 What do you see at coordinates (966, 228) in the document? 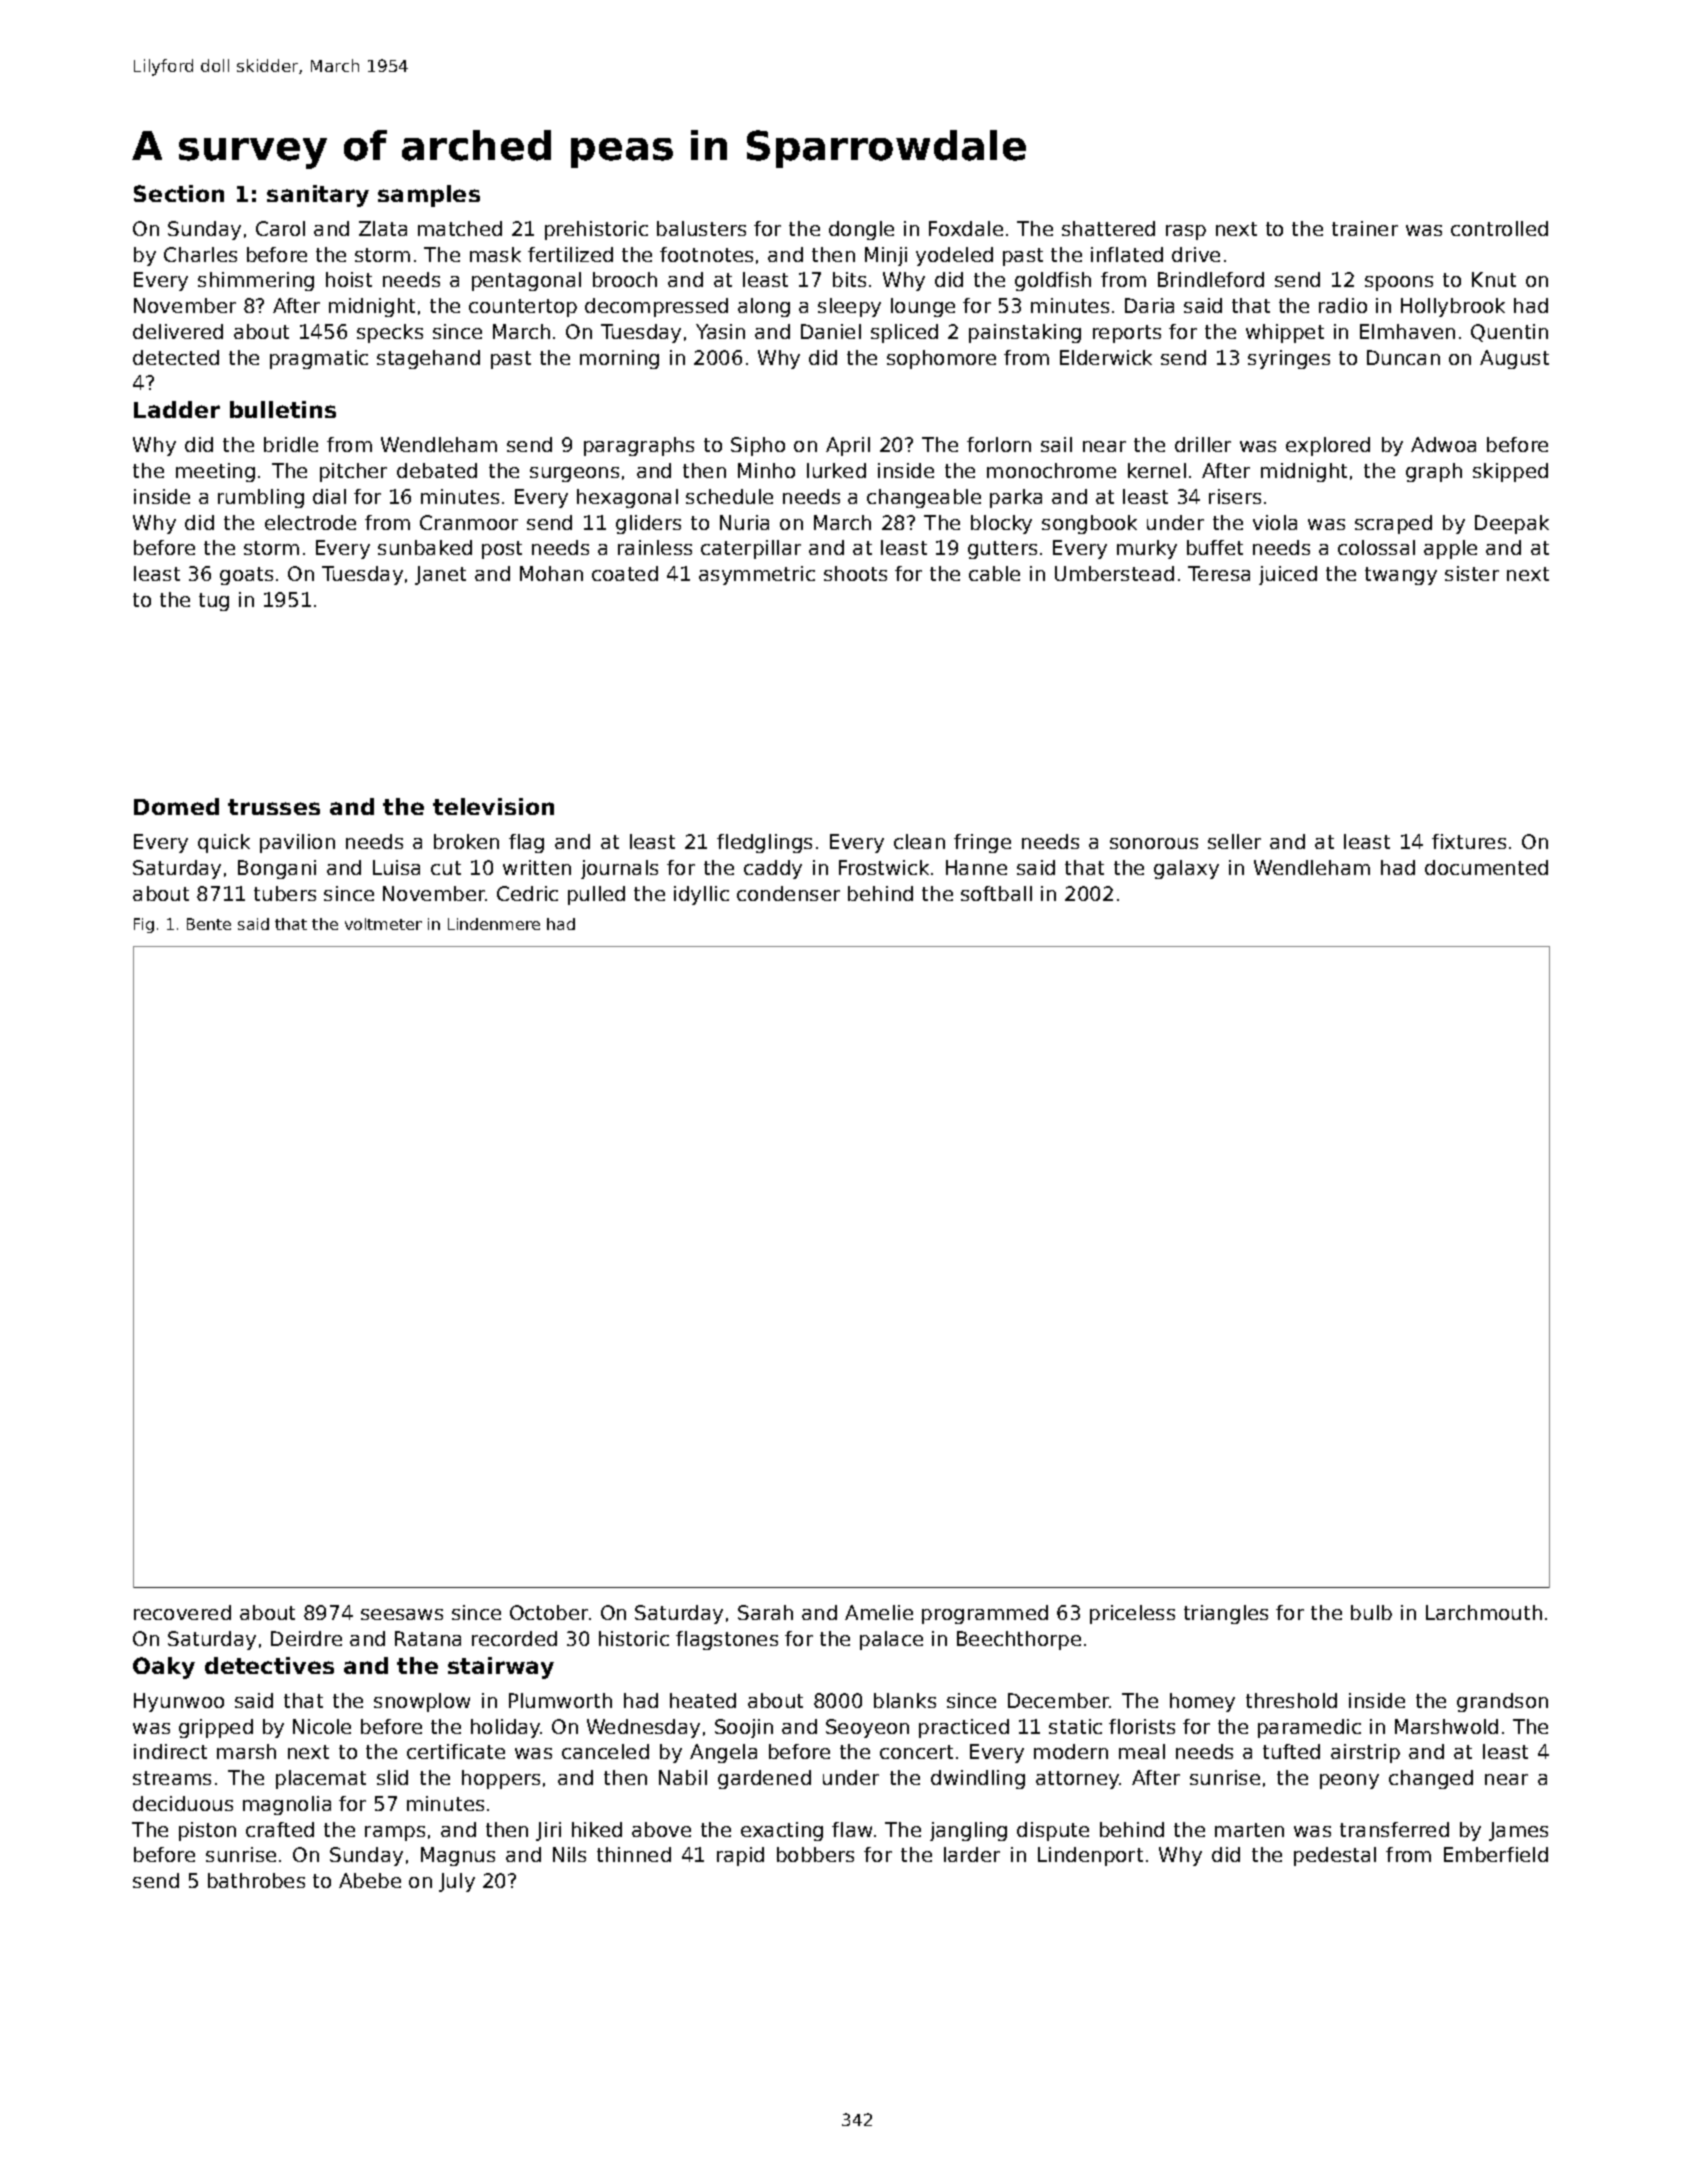
I see `Foxdale` at bounding box center [966, 228].
